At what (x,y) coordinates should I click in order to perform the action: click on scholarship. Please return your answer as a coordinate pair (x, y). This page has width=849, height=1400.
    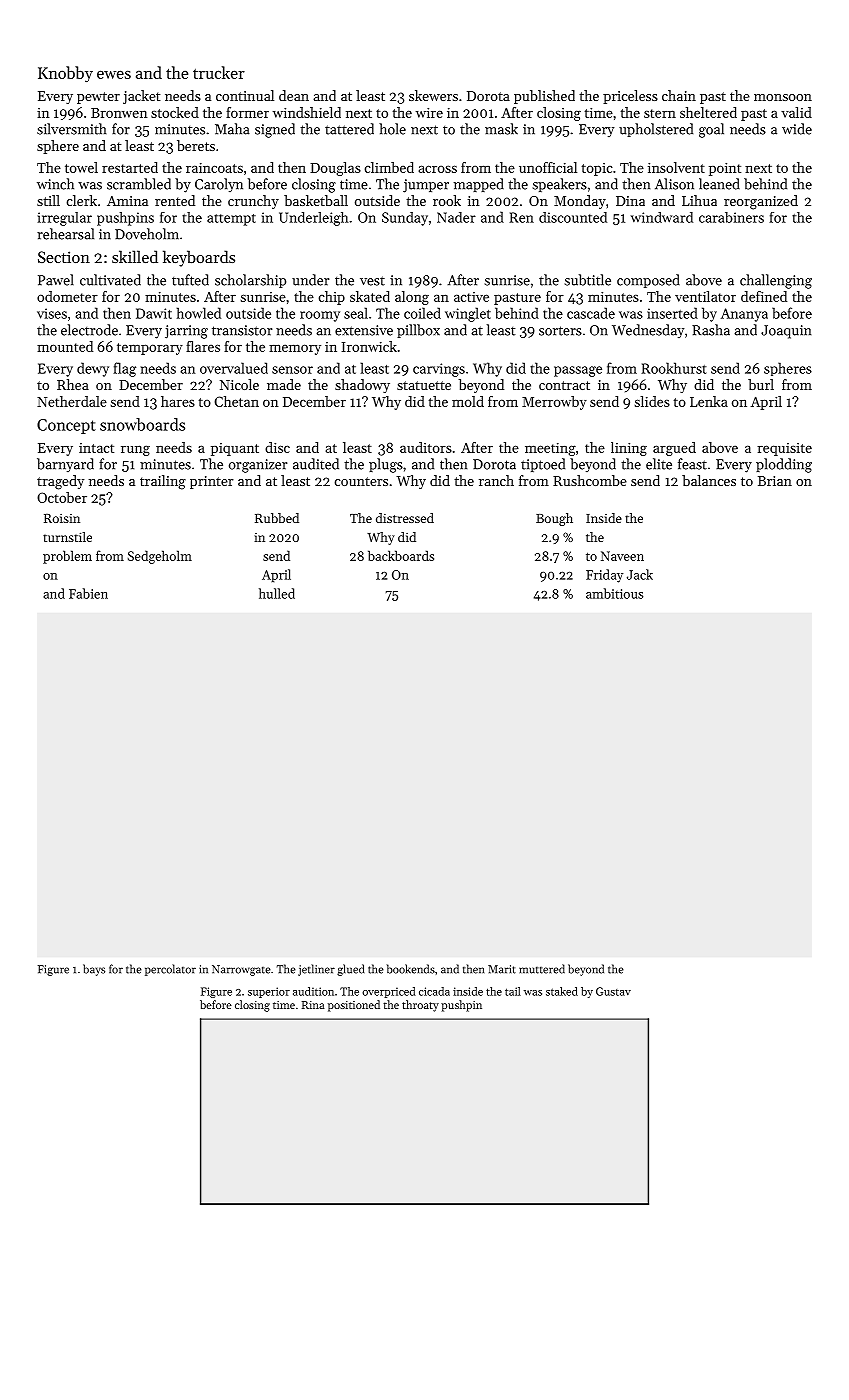
    Looking at the image, I should click on (250, 281).
